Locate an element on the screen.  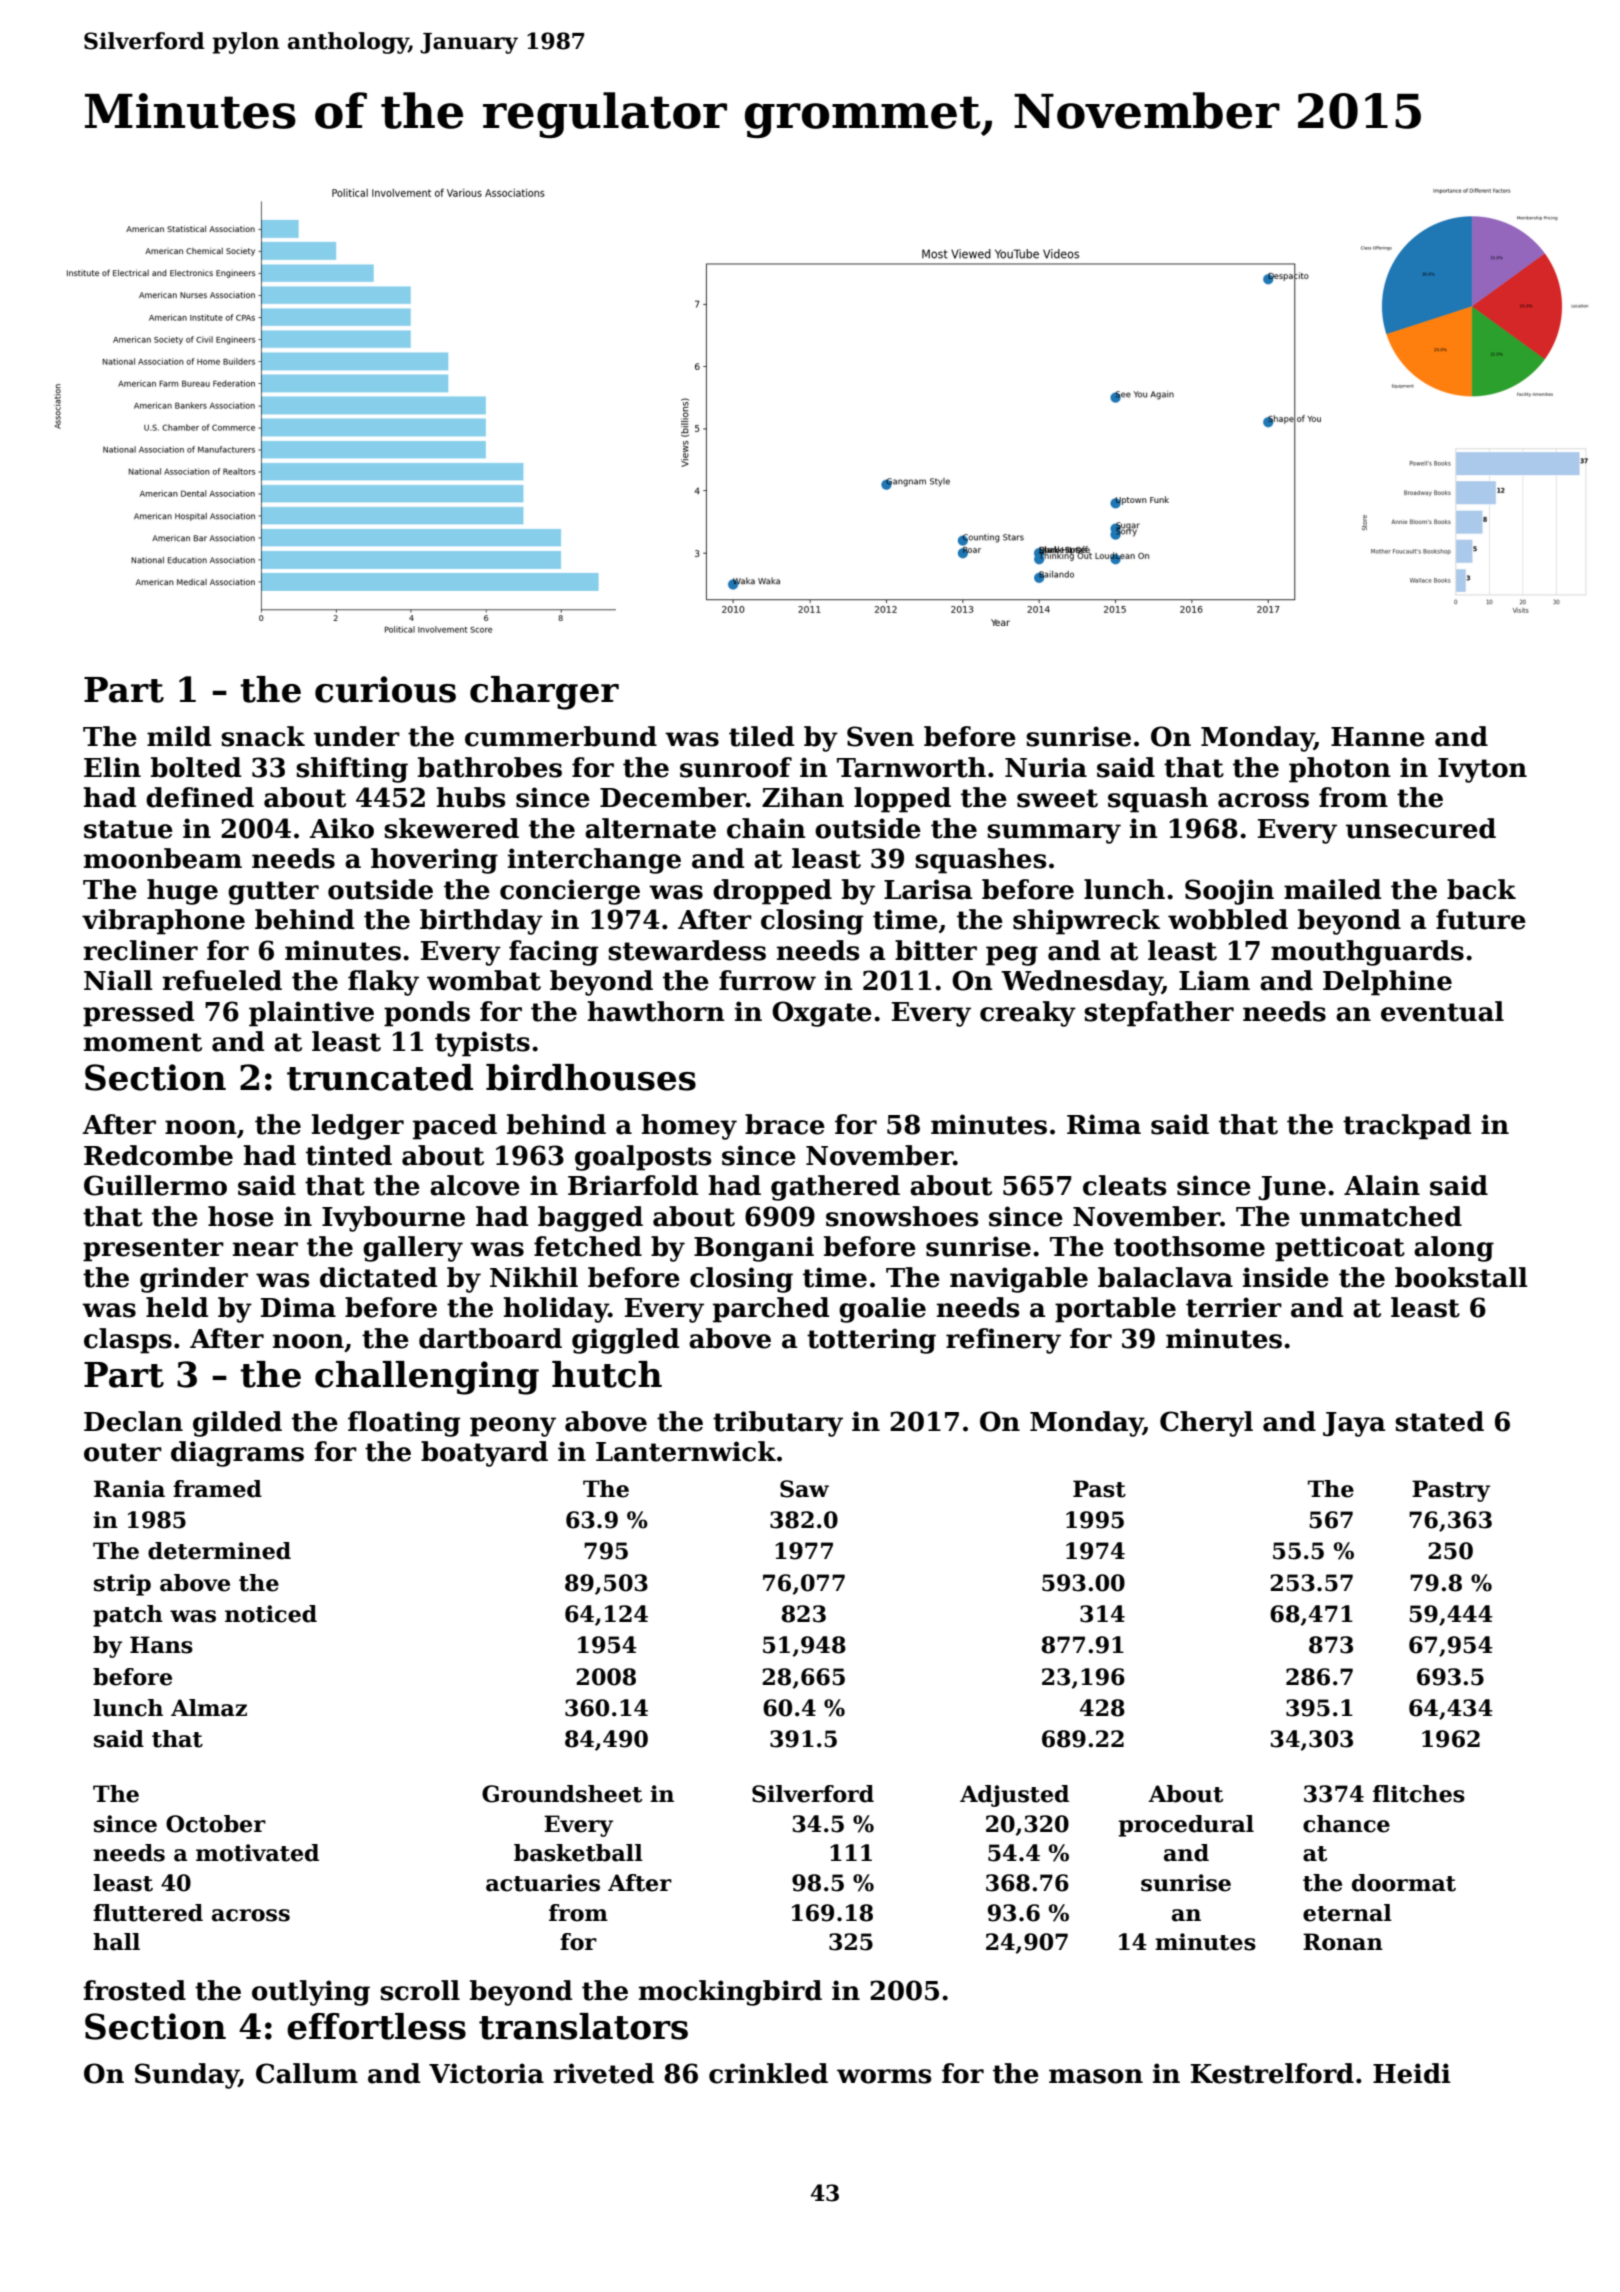
crinkled is located at coordinates (768, 2073).
